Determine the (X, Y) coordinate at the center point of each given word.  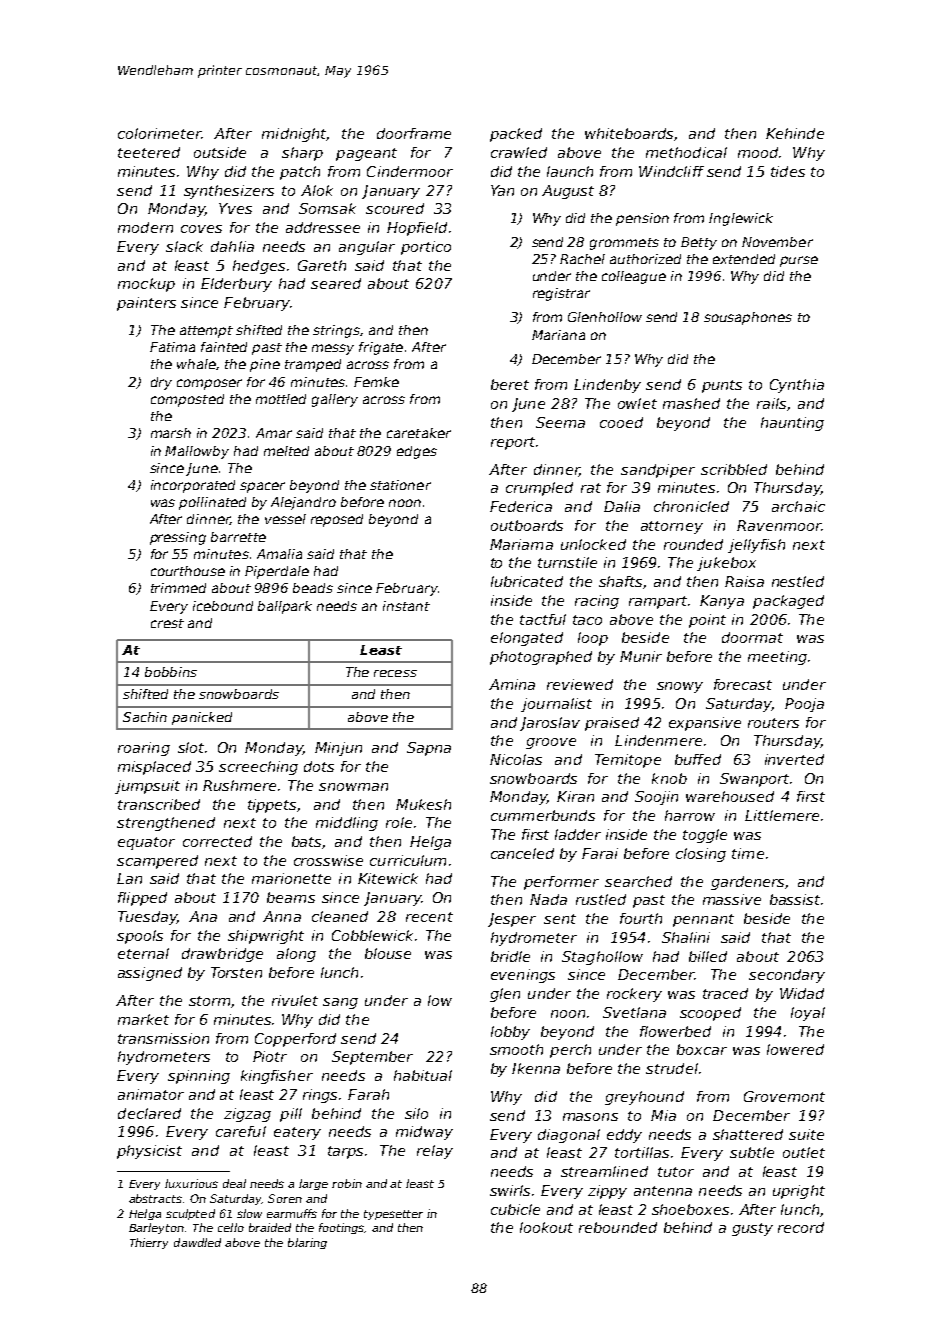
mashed (691, 403)
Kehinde (795, 133)
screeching (258, 768)
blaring (307, 1243)
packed (516, 135)
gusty (752, 1229)
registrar (561, 294)
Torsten (236, 972)
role (399, 822)
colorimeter (159, 133)
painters (146, 304)
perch (570, 1051)
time (748, 853)
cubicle (515, 1209)
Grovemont (784, 1096)
